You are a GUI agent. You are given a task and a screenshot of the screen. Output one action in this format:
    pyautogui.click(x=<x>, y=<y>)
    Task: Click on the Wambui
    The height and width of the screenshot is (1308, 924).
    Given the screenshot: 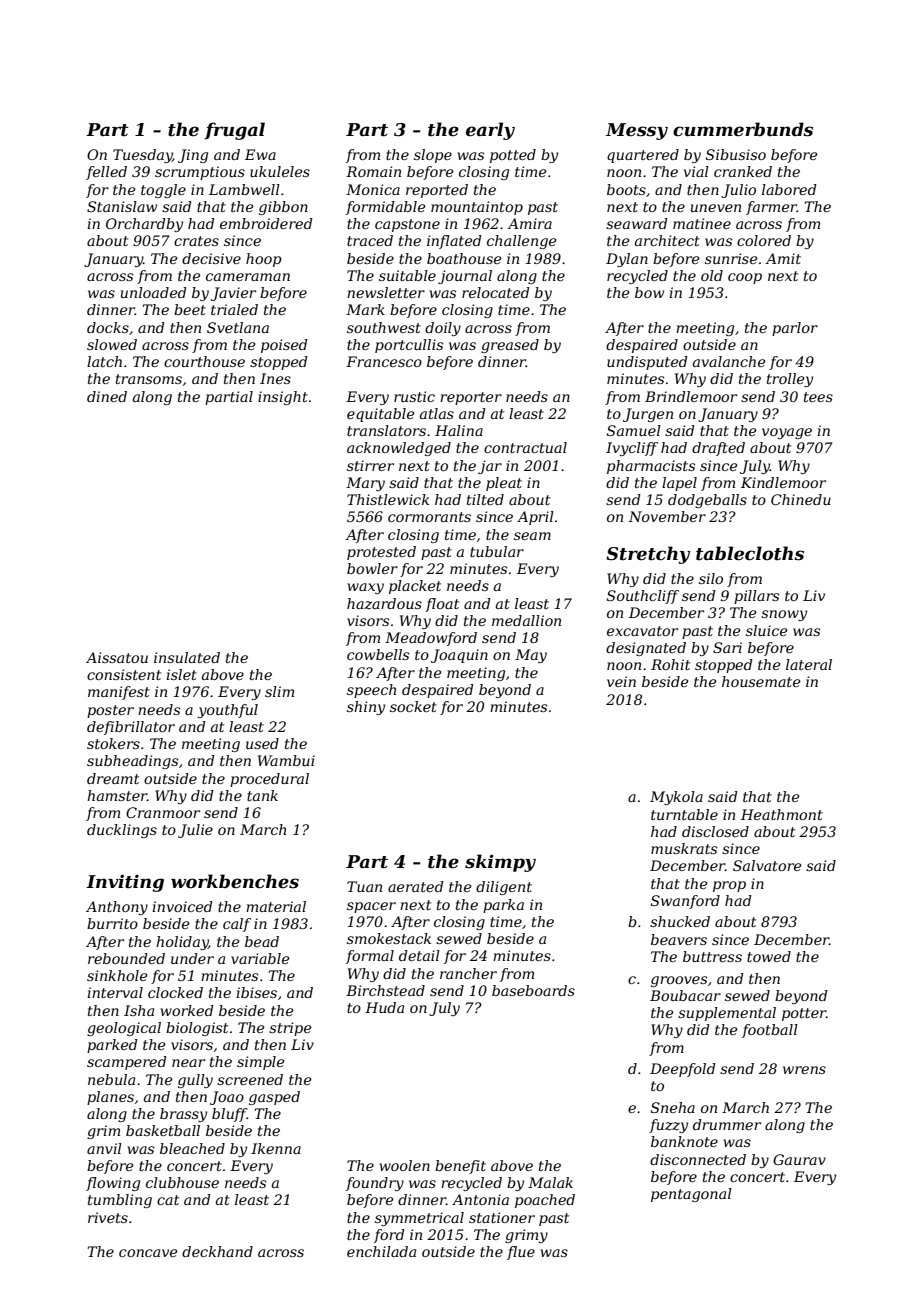 What is the action you would take?
    pyautogui.click(x=286, y=760)
